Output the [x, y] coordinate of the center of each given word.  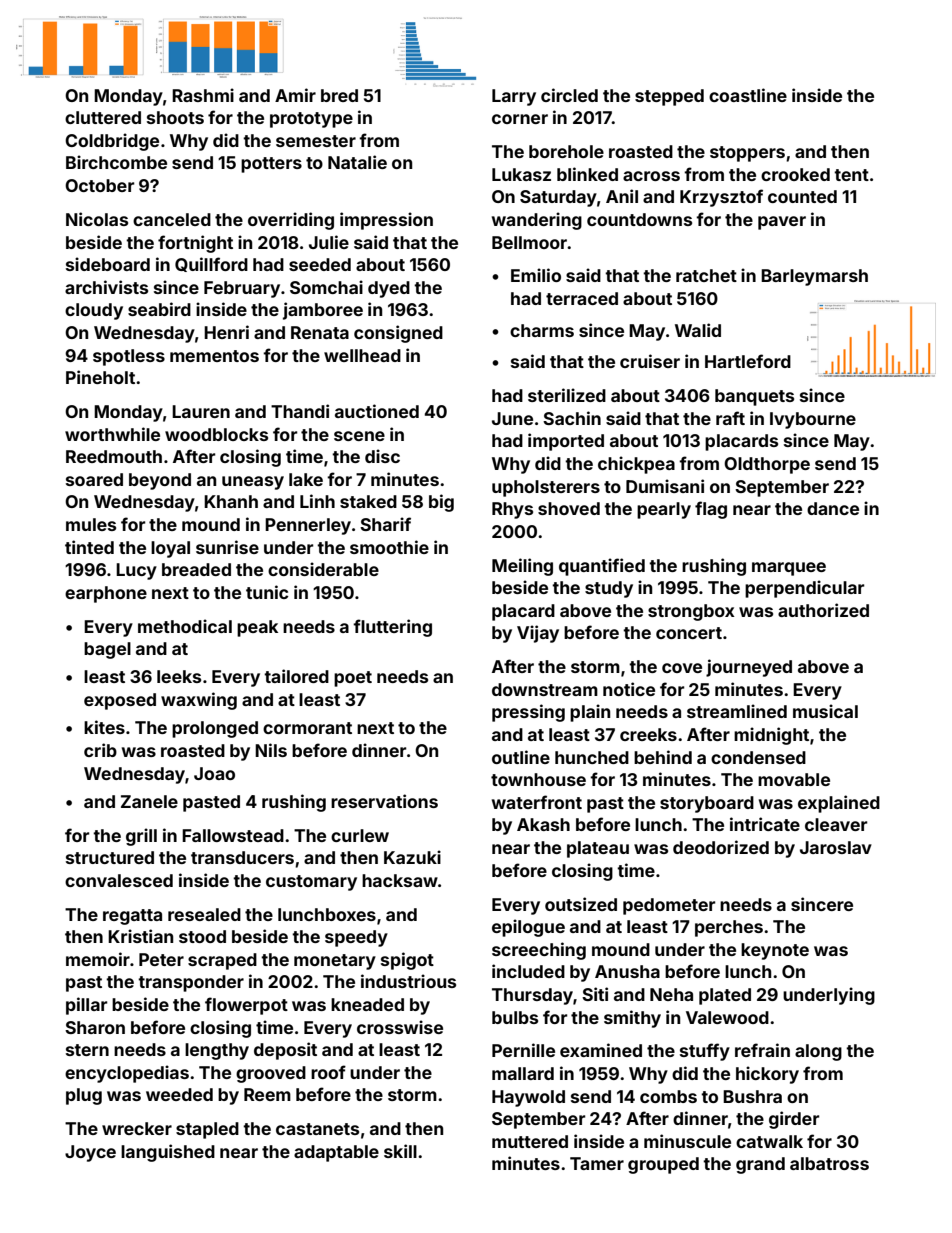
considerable [323, 569]
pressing [528, 713]
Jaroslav [836, 847]
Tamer [597, 1163]
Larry [514, 97]
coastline [748, 95]
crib [100, 750]
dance [833, 508]
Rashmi [203, 95]
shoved [569, 508]
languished [168, 1153]
